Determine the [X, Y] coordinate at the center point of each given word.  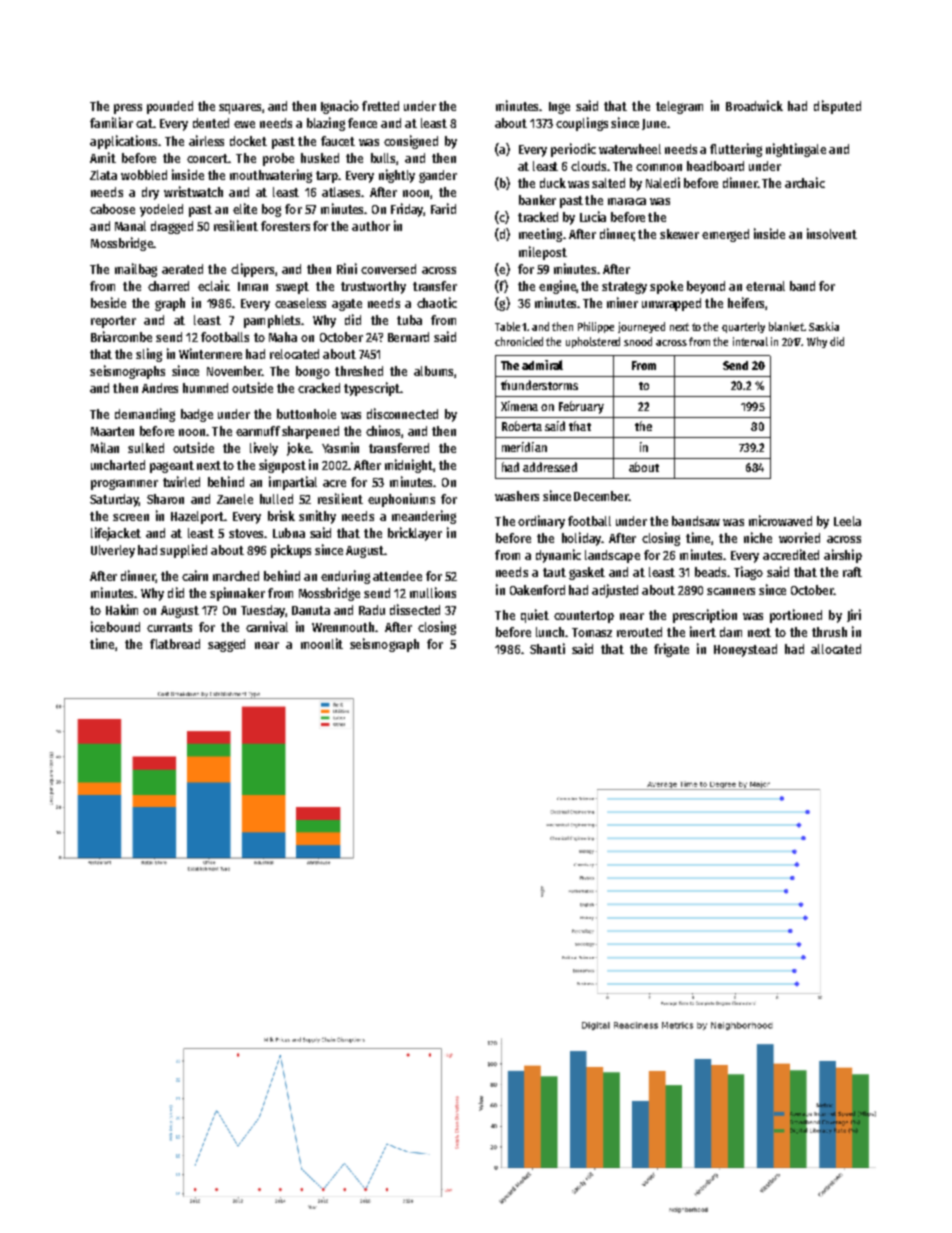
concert [207, 158]
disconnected [402, 413]
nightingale [796, 150]
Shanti [547, 648]
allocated [836, 649]
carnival [267, 626]
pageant [172, 467]
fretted [380, 106]
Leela [847, 521]
